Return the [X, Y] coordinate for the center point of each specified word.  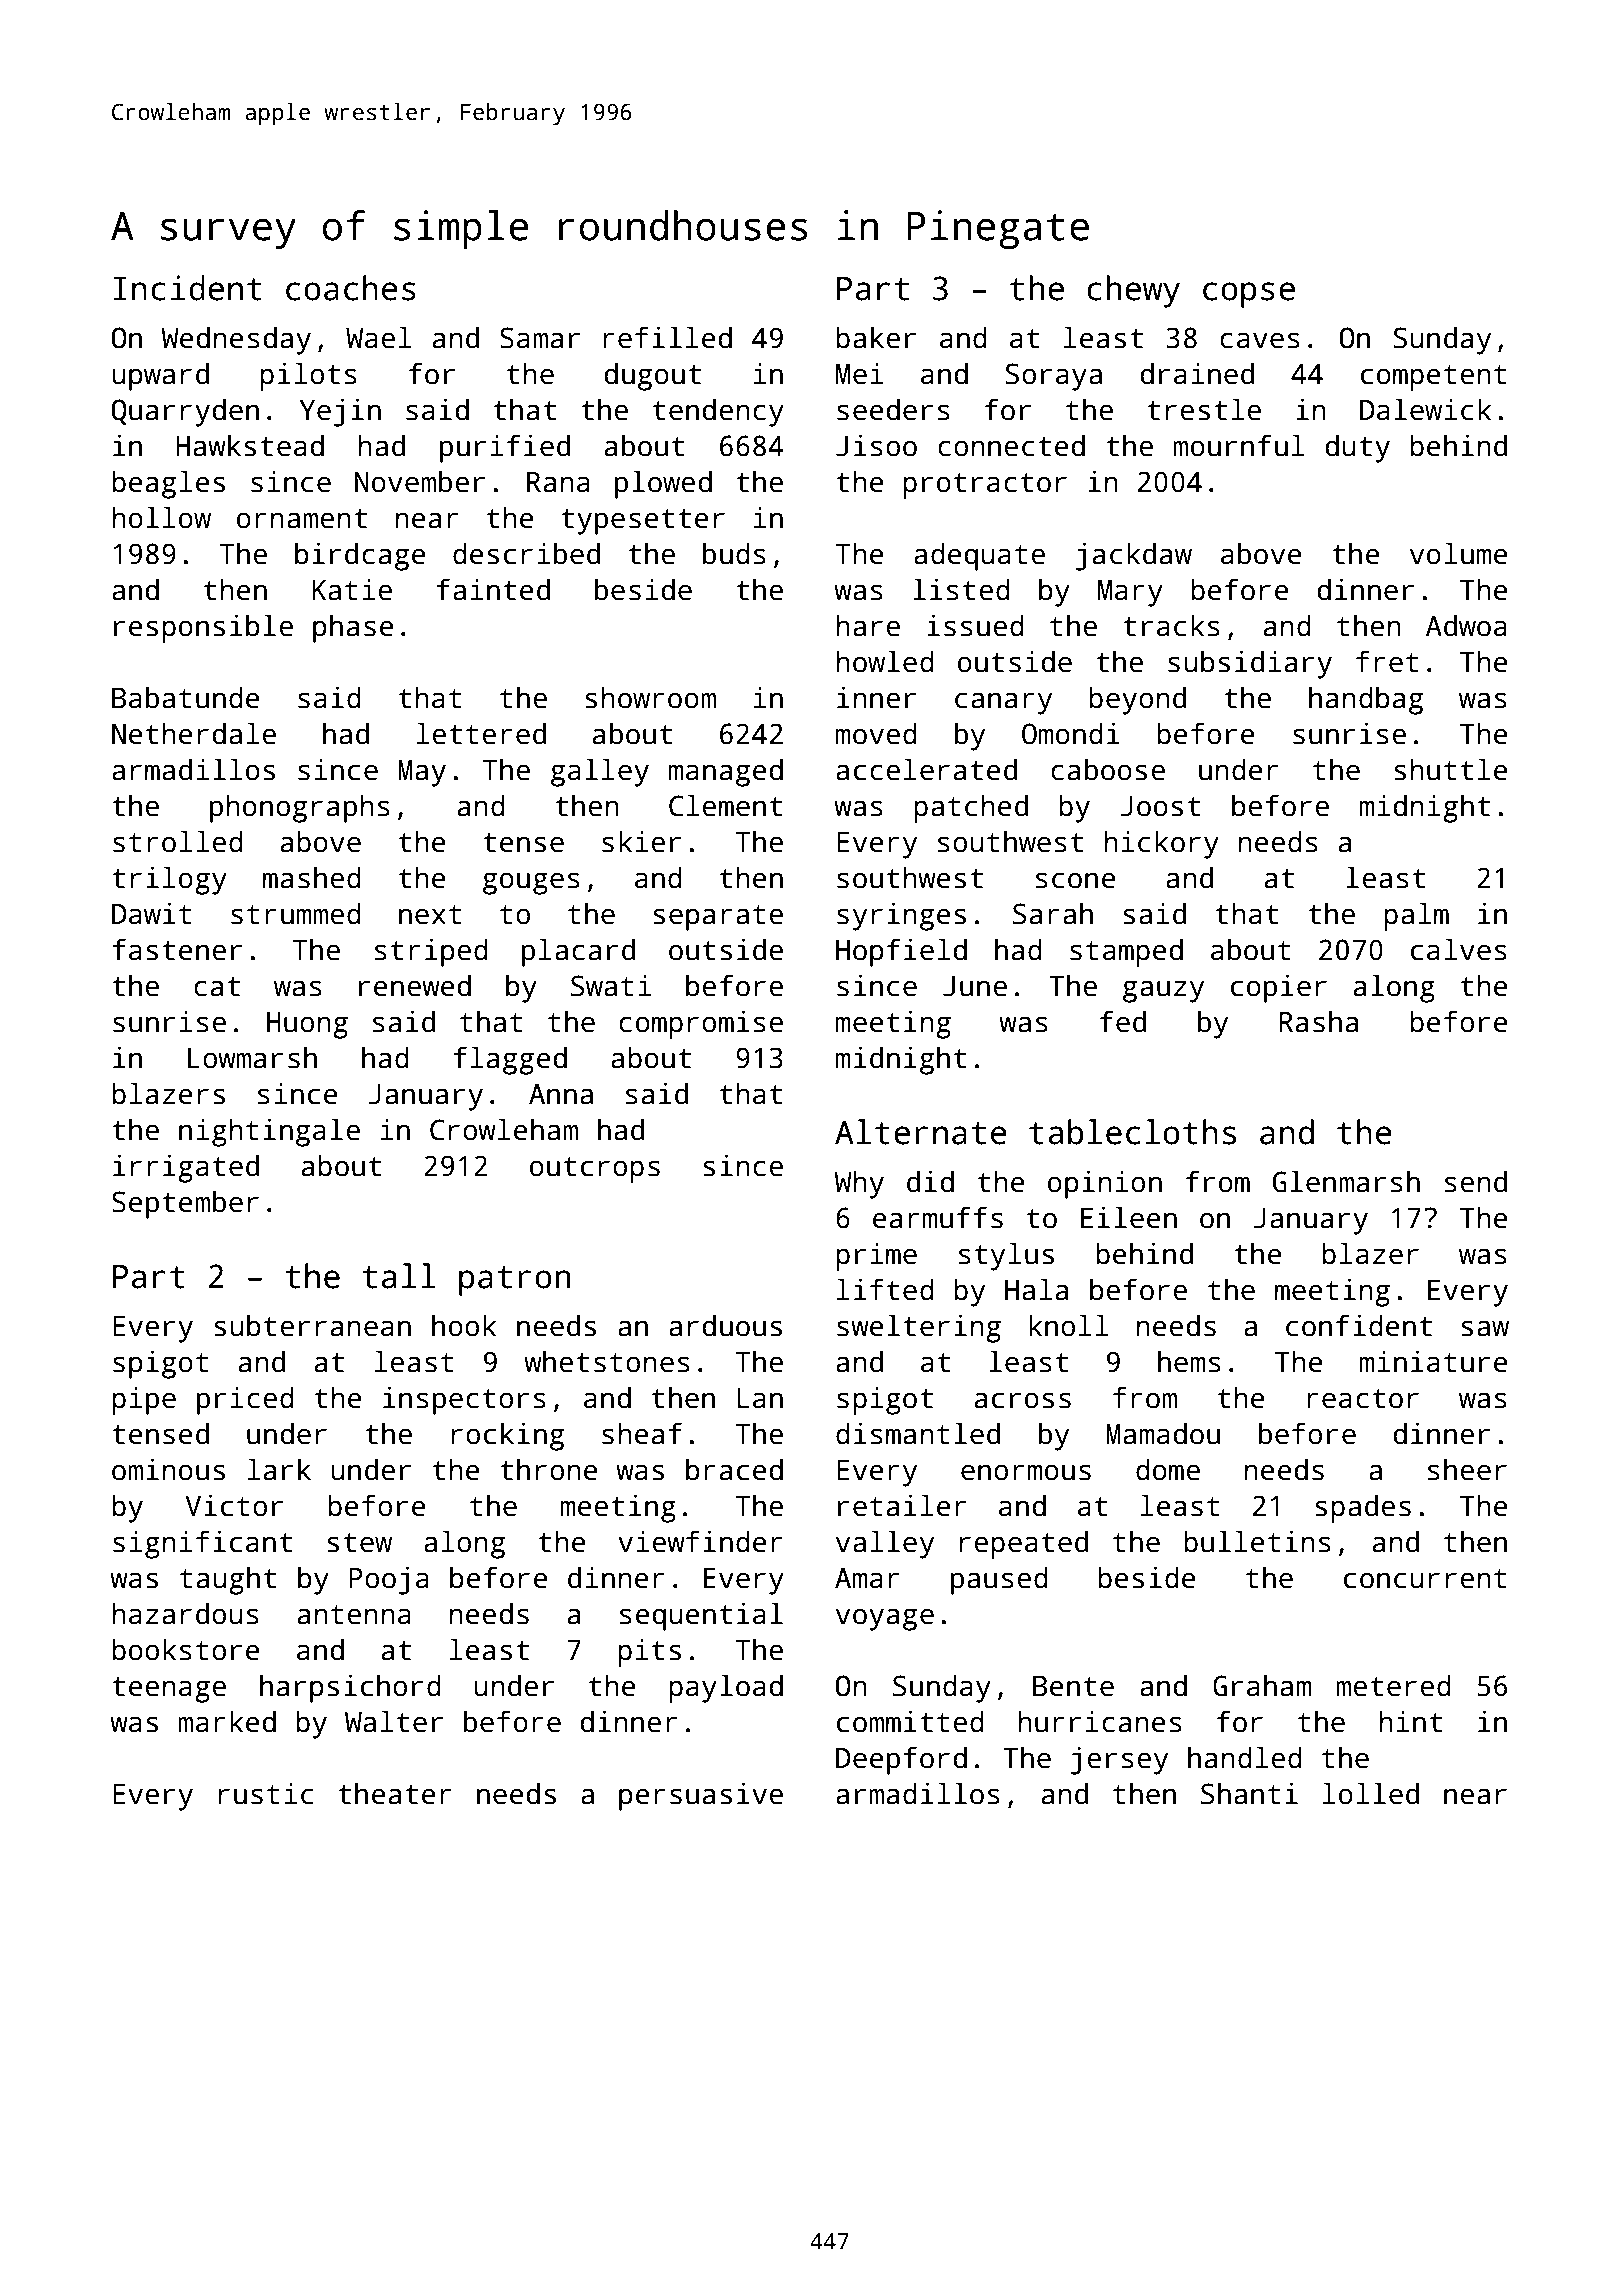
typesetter [643, 522]
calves [1459, 949]
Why [859, 1184]
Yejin [340, 412]
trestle [1204, 409]
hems [1189, 1361]
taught [228, 1580]
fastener [177, 949]
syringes [901, 916]
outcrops [595, 1170]
